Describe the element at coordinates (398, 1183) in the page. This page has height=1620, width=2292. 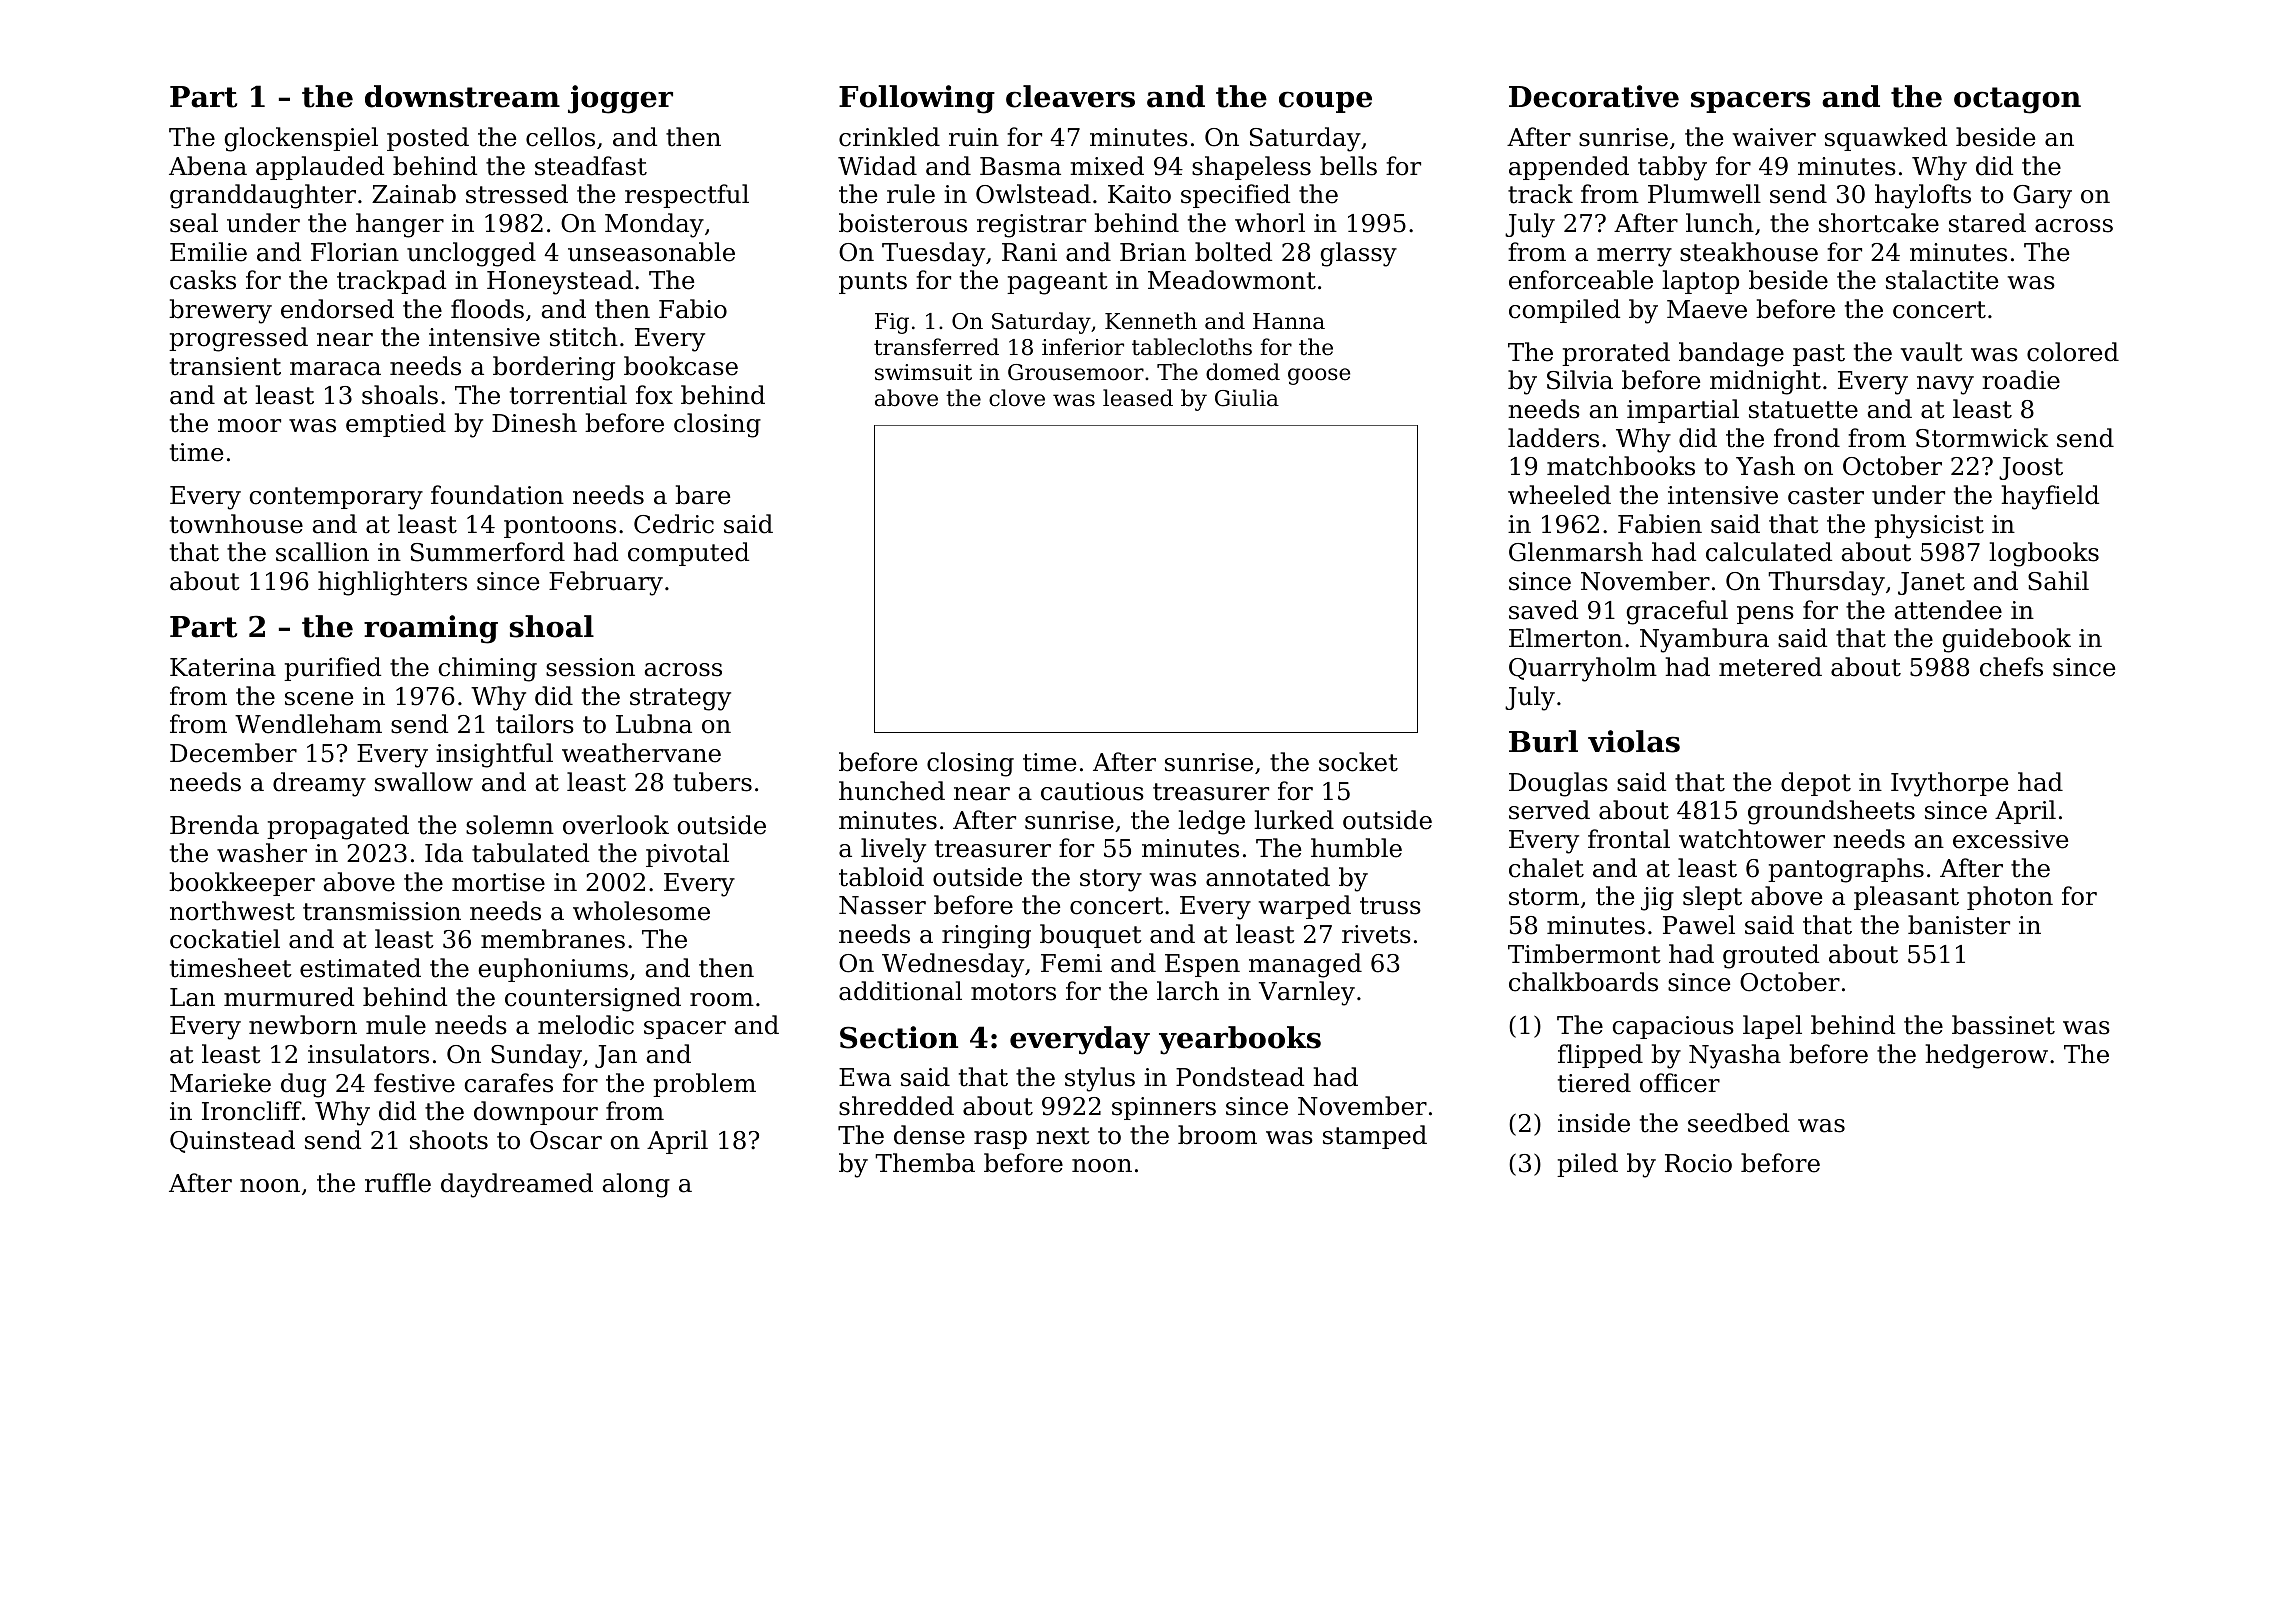
I see `ruffle` at that location.
